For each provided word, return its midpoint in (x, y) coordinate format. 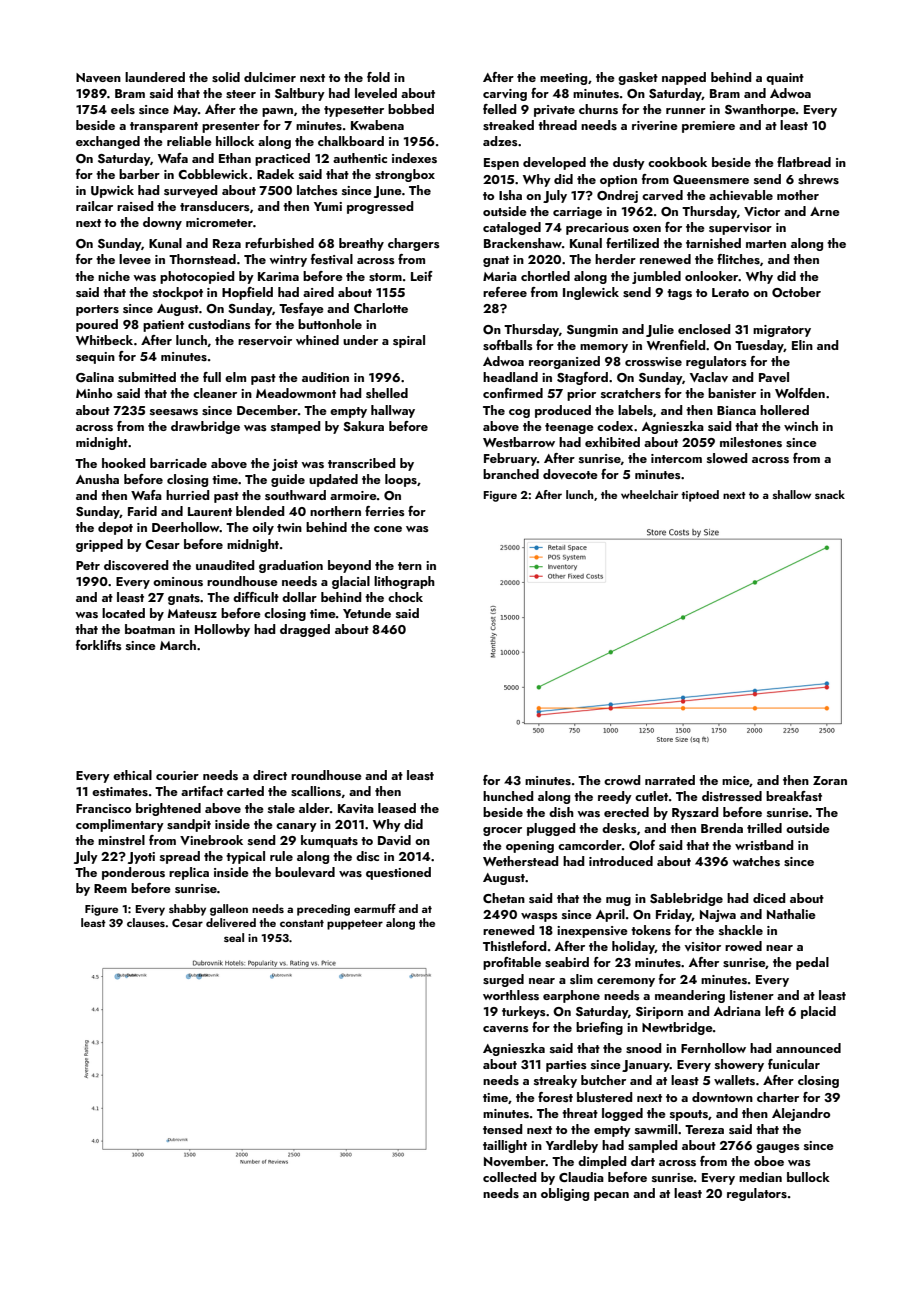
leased (397, 808)
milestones (751, 442)
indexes (414, 158)
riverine (655, 125)
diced (769, 898)
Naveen (98, 77)
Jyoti (141, 858)
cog (519, 413)
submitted (147, 377)
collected (510, 1177)
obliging (565, 1194)
